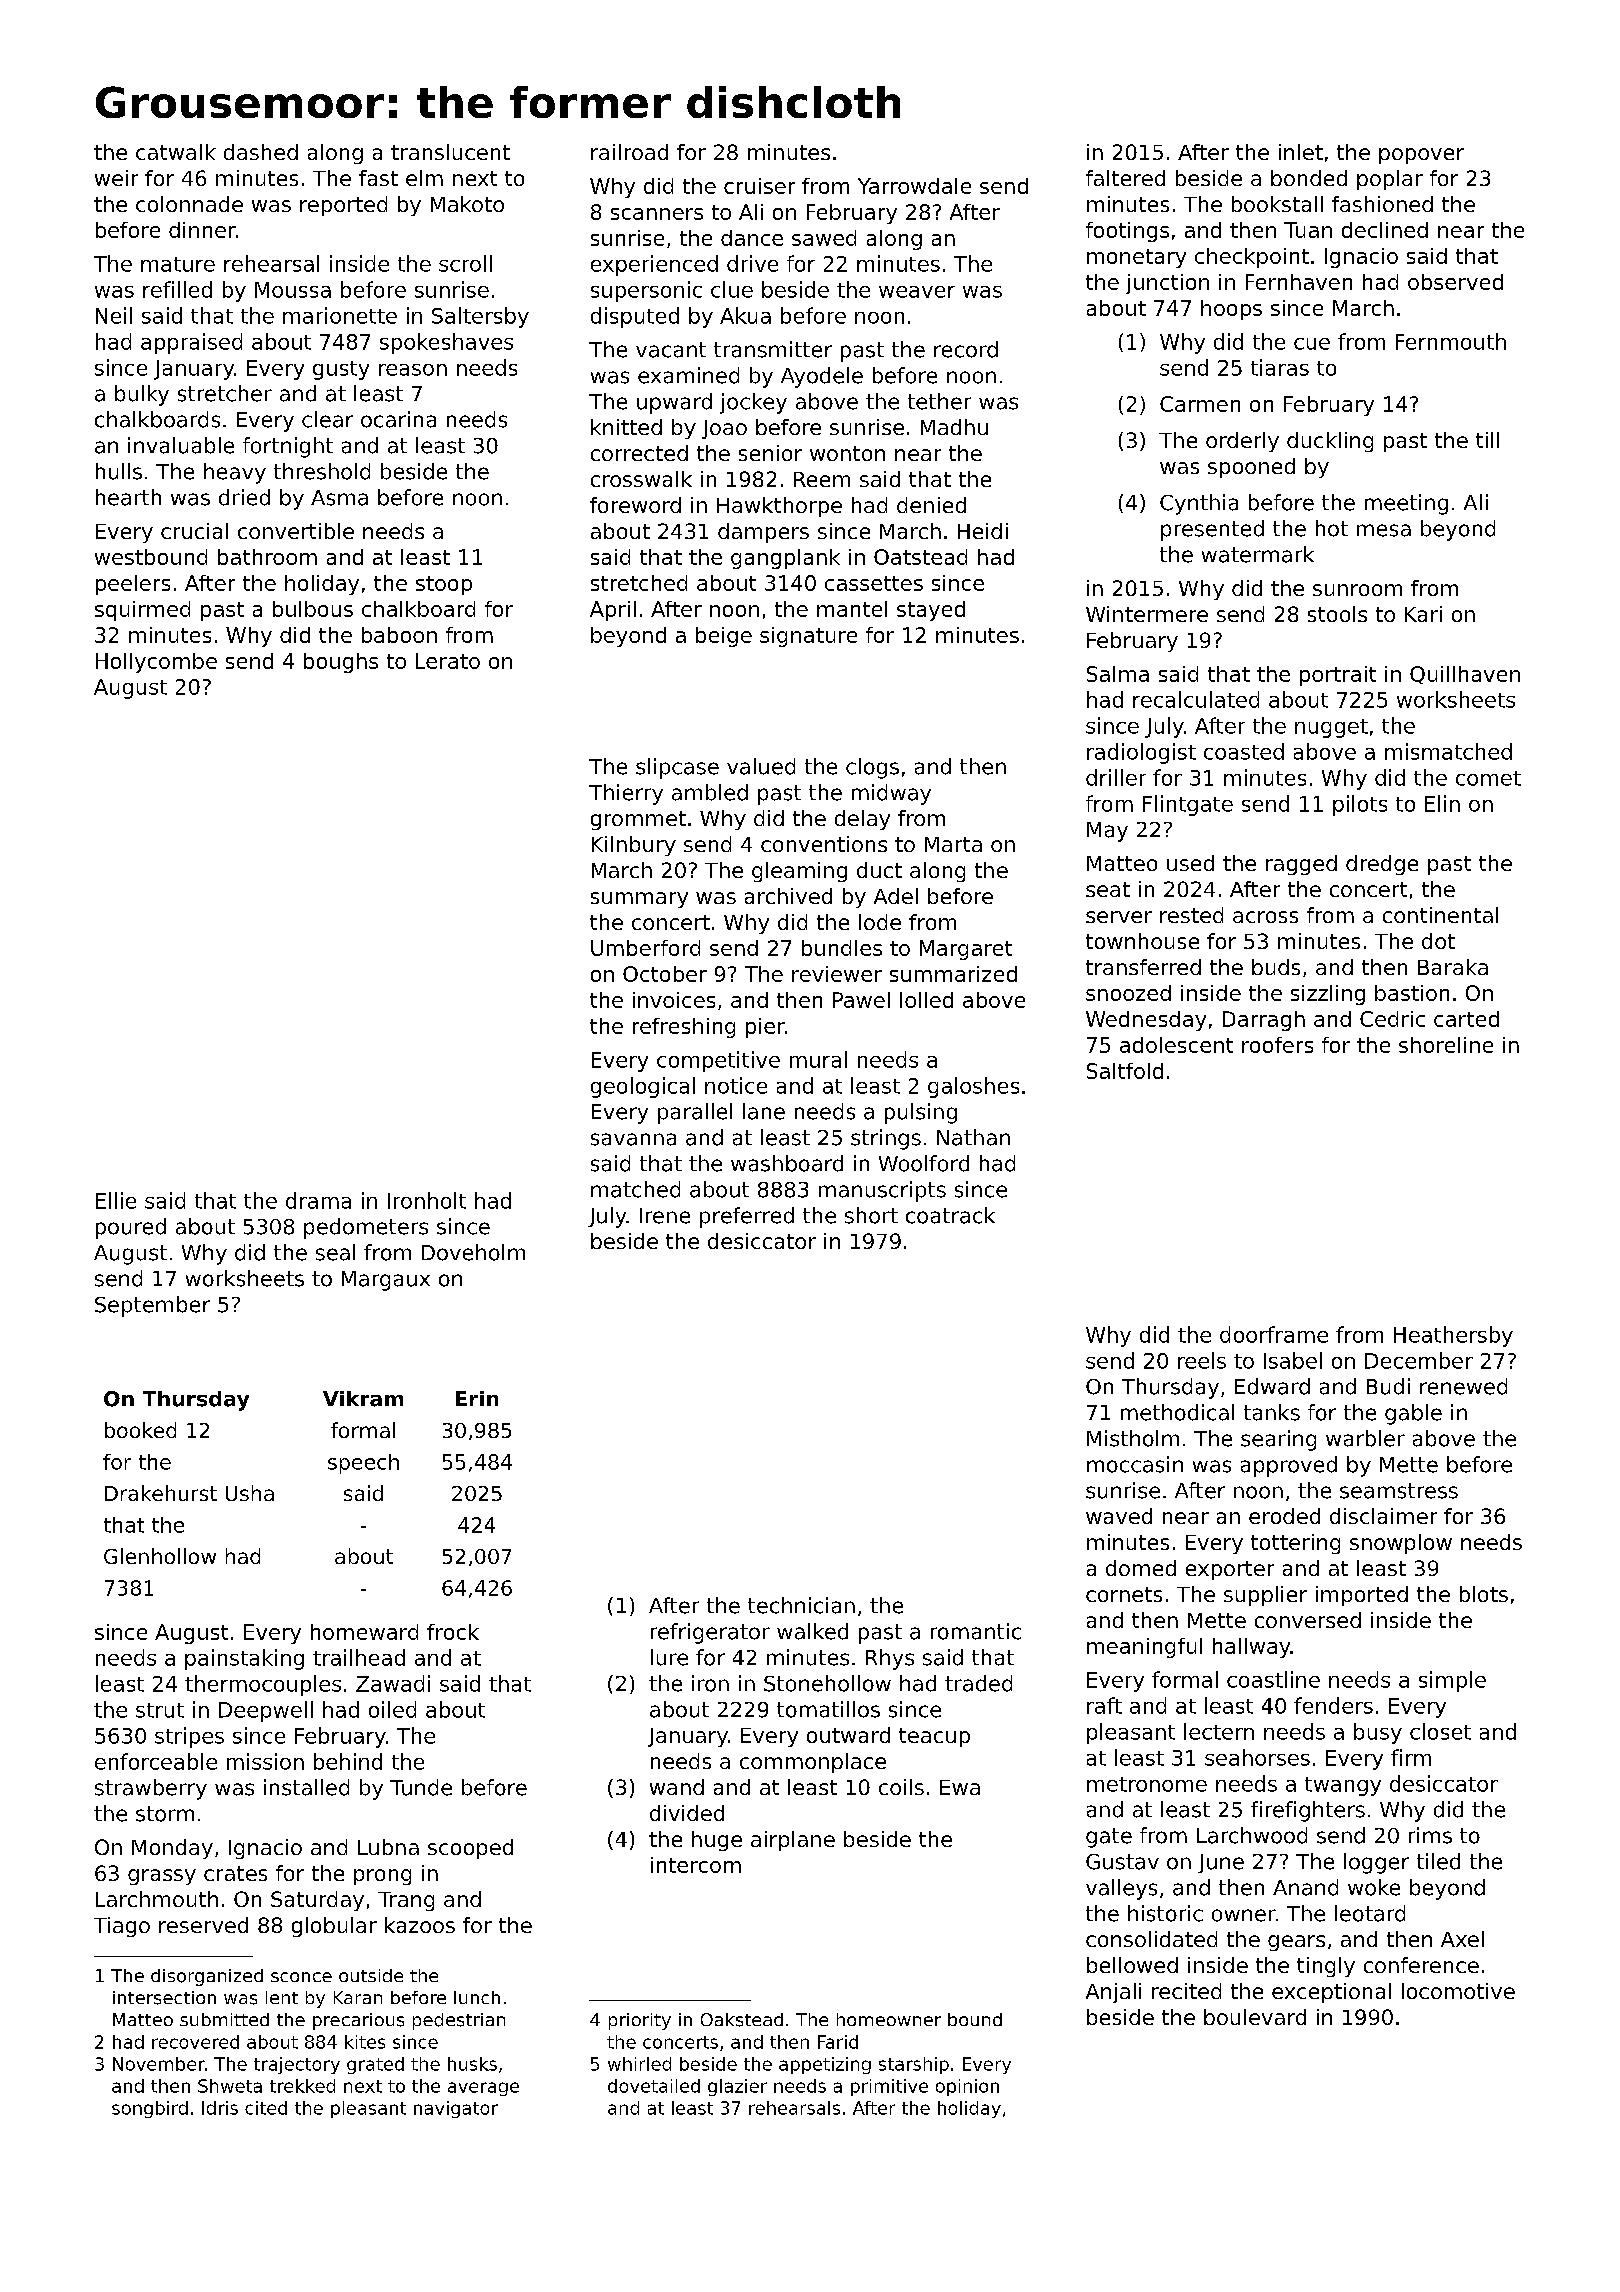 This screenshot has width=1620, height=2292. Describe the element at coordinates (1176, 1045) in the screenshot. I see `adolescent` at that location.
